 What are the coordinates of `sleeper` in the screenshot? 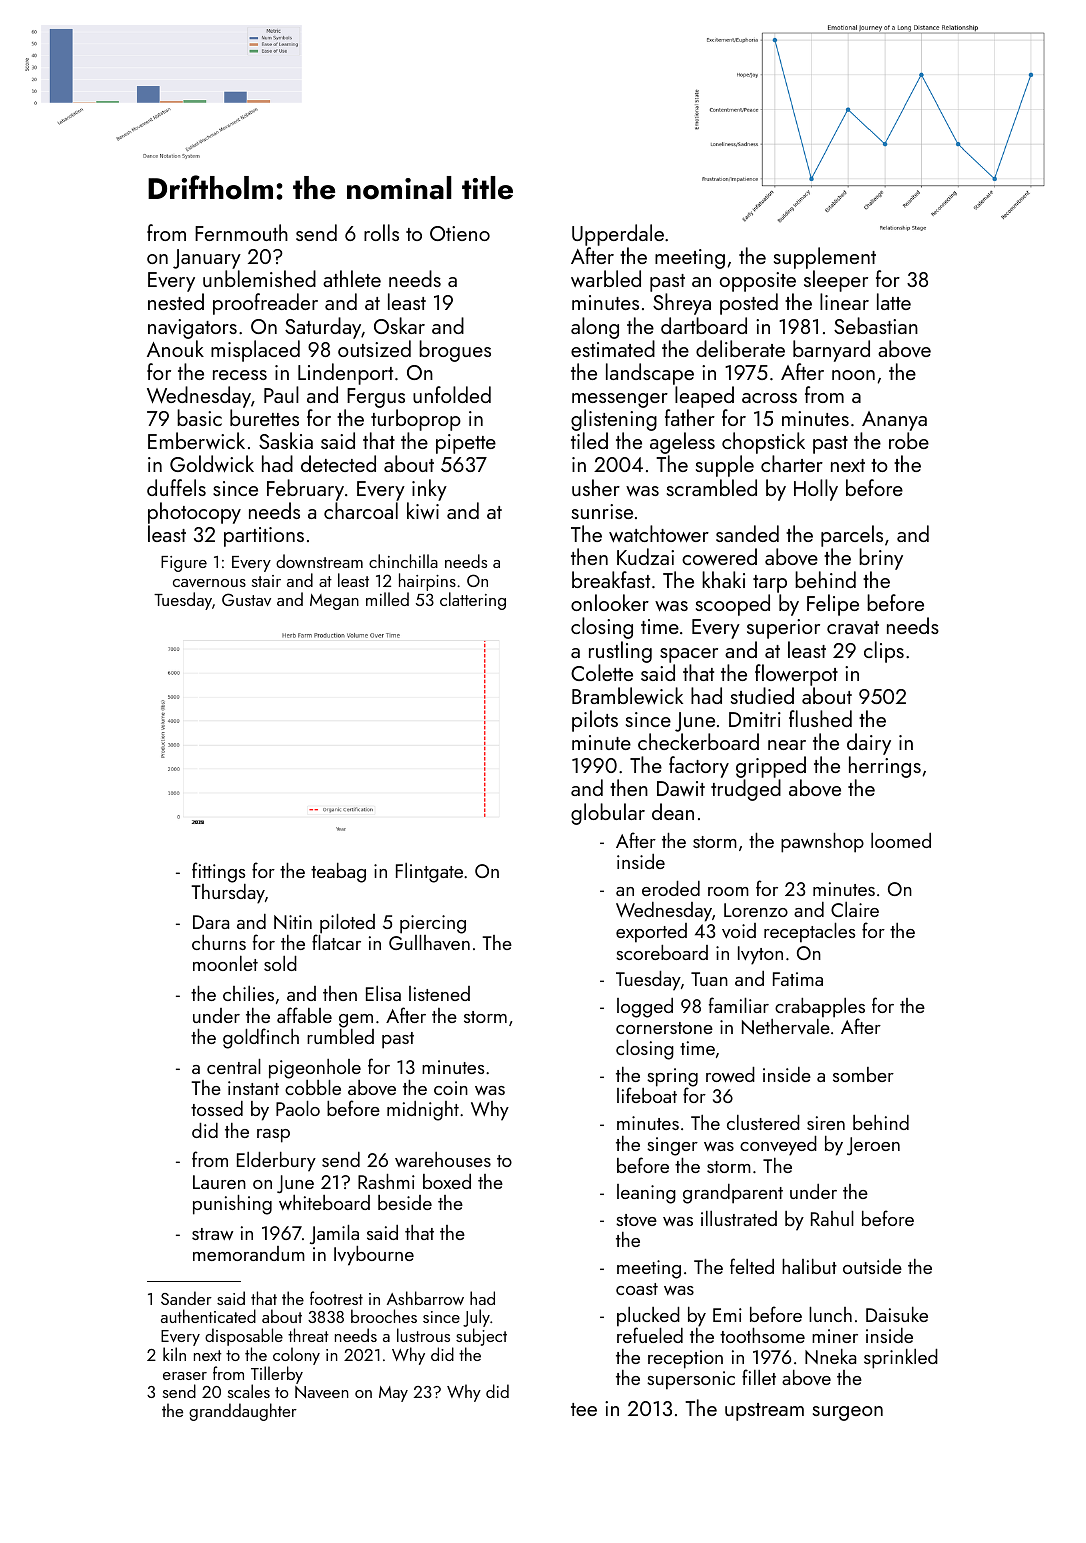 It's located at (836, 281).
